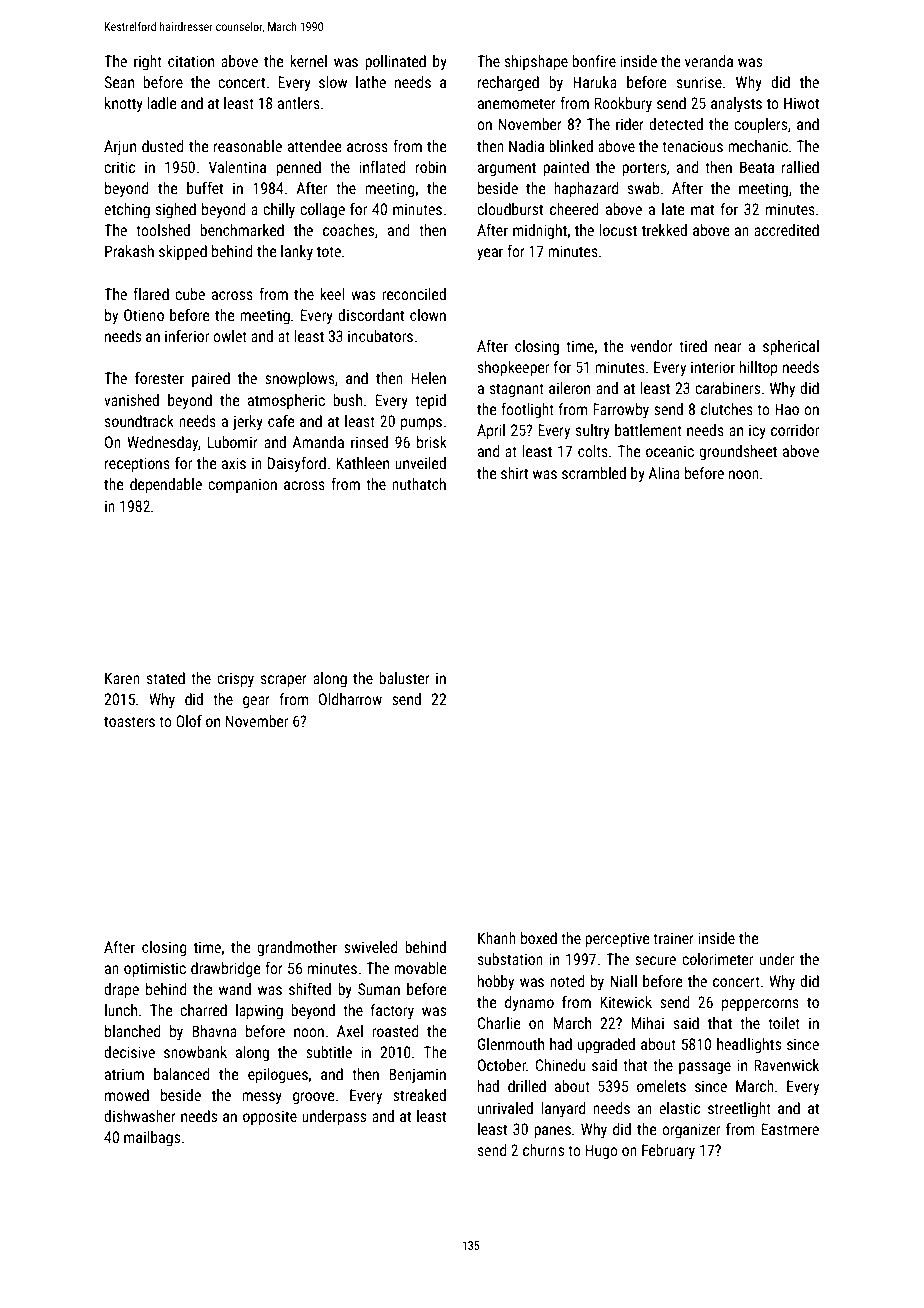 The width and height of the page is (924, 1308). I want to click on decisive, so click(129, 1052).
